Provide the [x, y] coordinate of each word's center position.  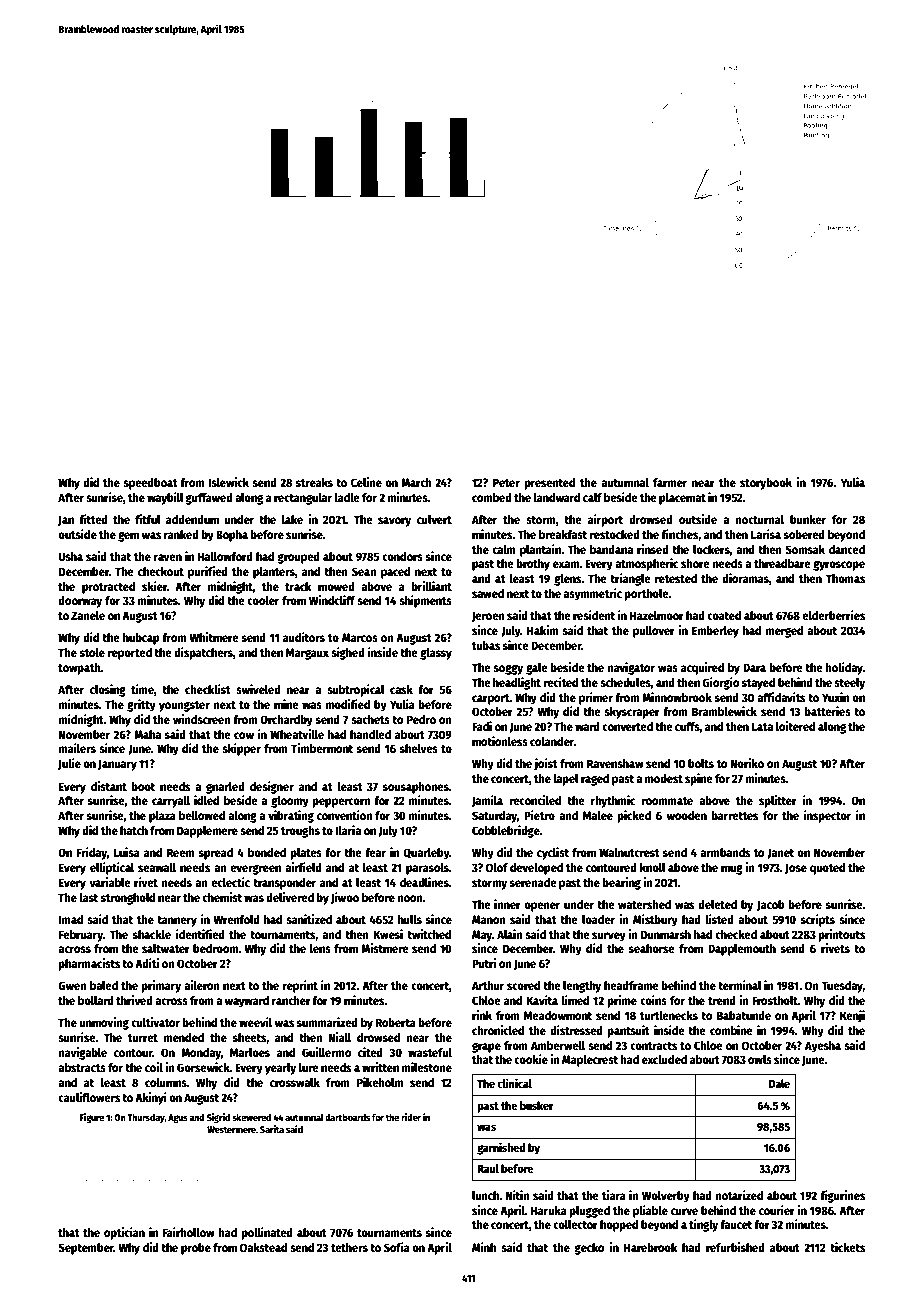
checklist [208, 689]
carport [491, 699]
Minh [484, 1247]
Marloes [250, 1052]
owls [760, 1059]
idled [206, 800]
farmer [670, 482]
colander [552, 741]
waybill [165, 498]
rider [411, 1117]
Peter [506, 482]
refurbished [735, 1247]
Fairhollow [189, 1232]
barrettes [735, 815]
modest [664, 778]
